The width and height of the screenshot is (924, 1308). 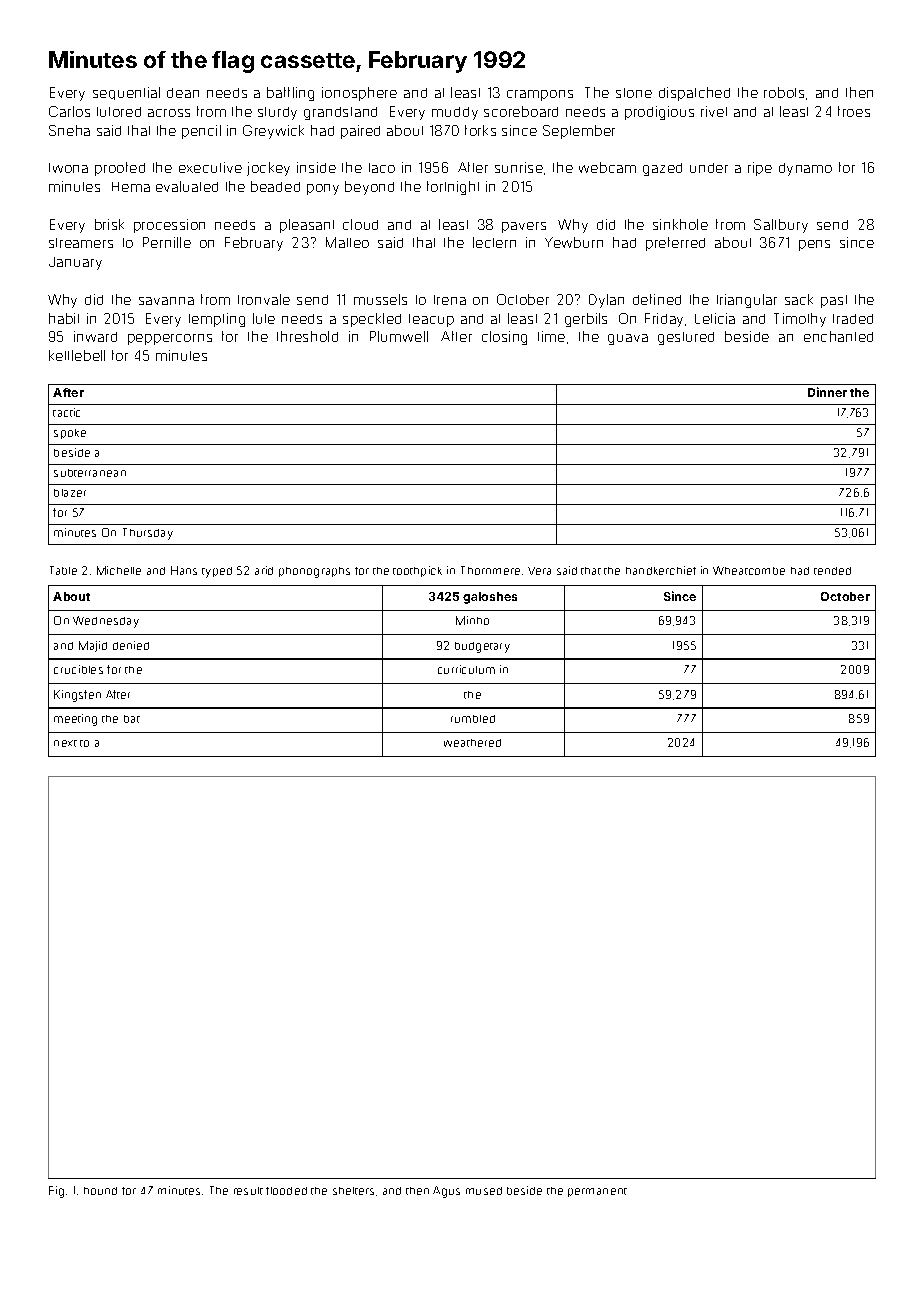 I want to click on tended, so click(x=832, y=571).
